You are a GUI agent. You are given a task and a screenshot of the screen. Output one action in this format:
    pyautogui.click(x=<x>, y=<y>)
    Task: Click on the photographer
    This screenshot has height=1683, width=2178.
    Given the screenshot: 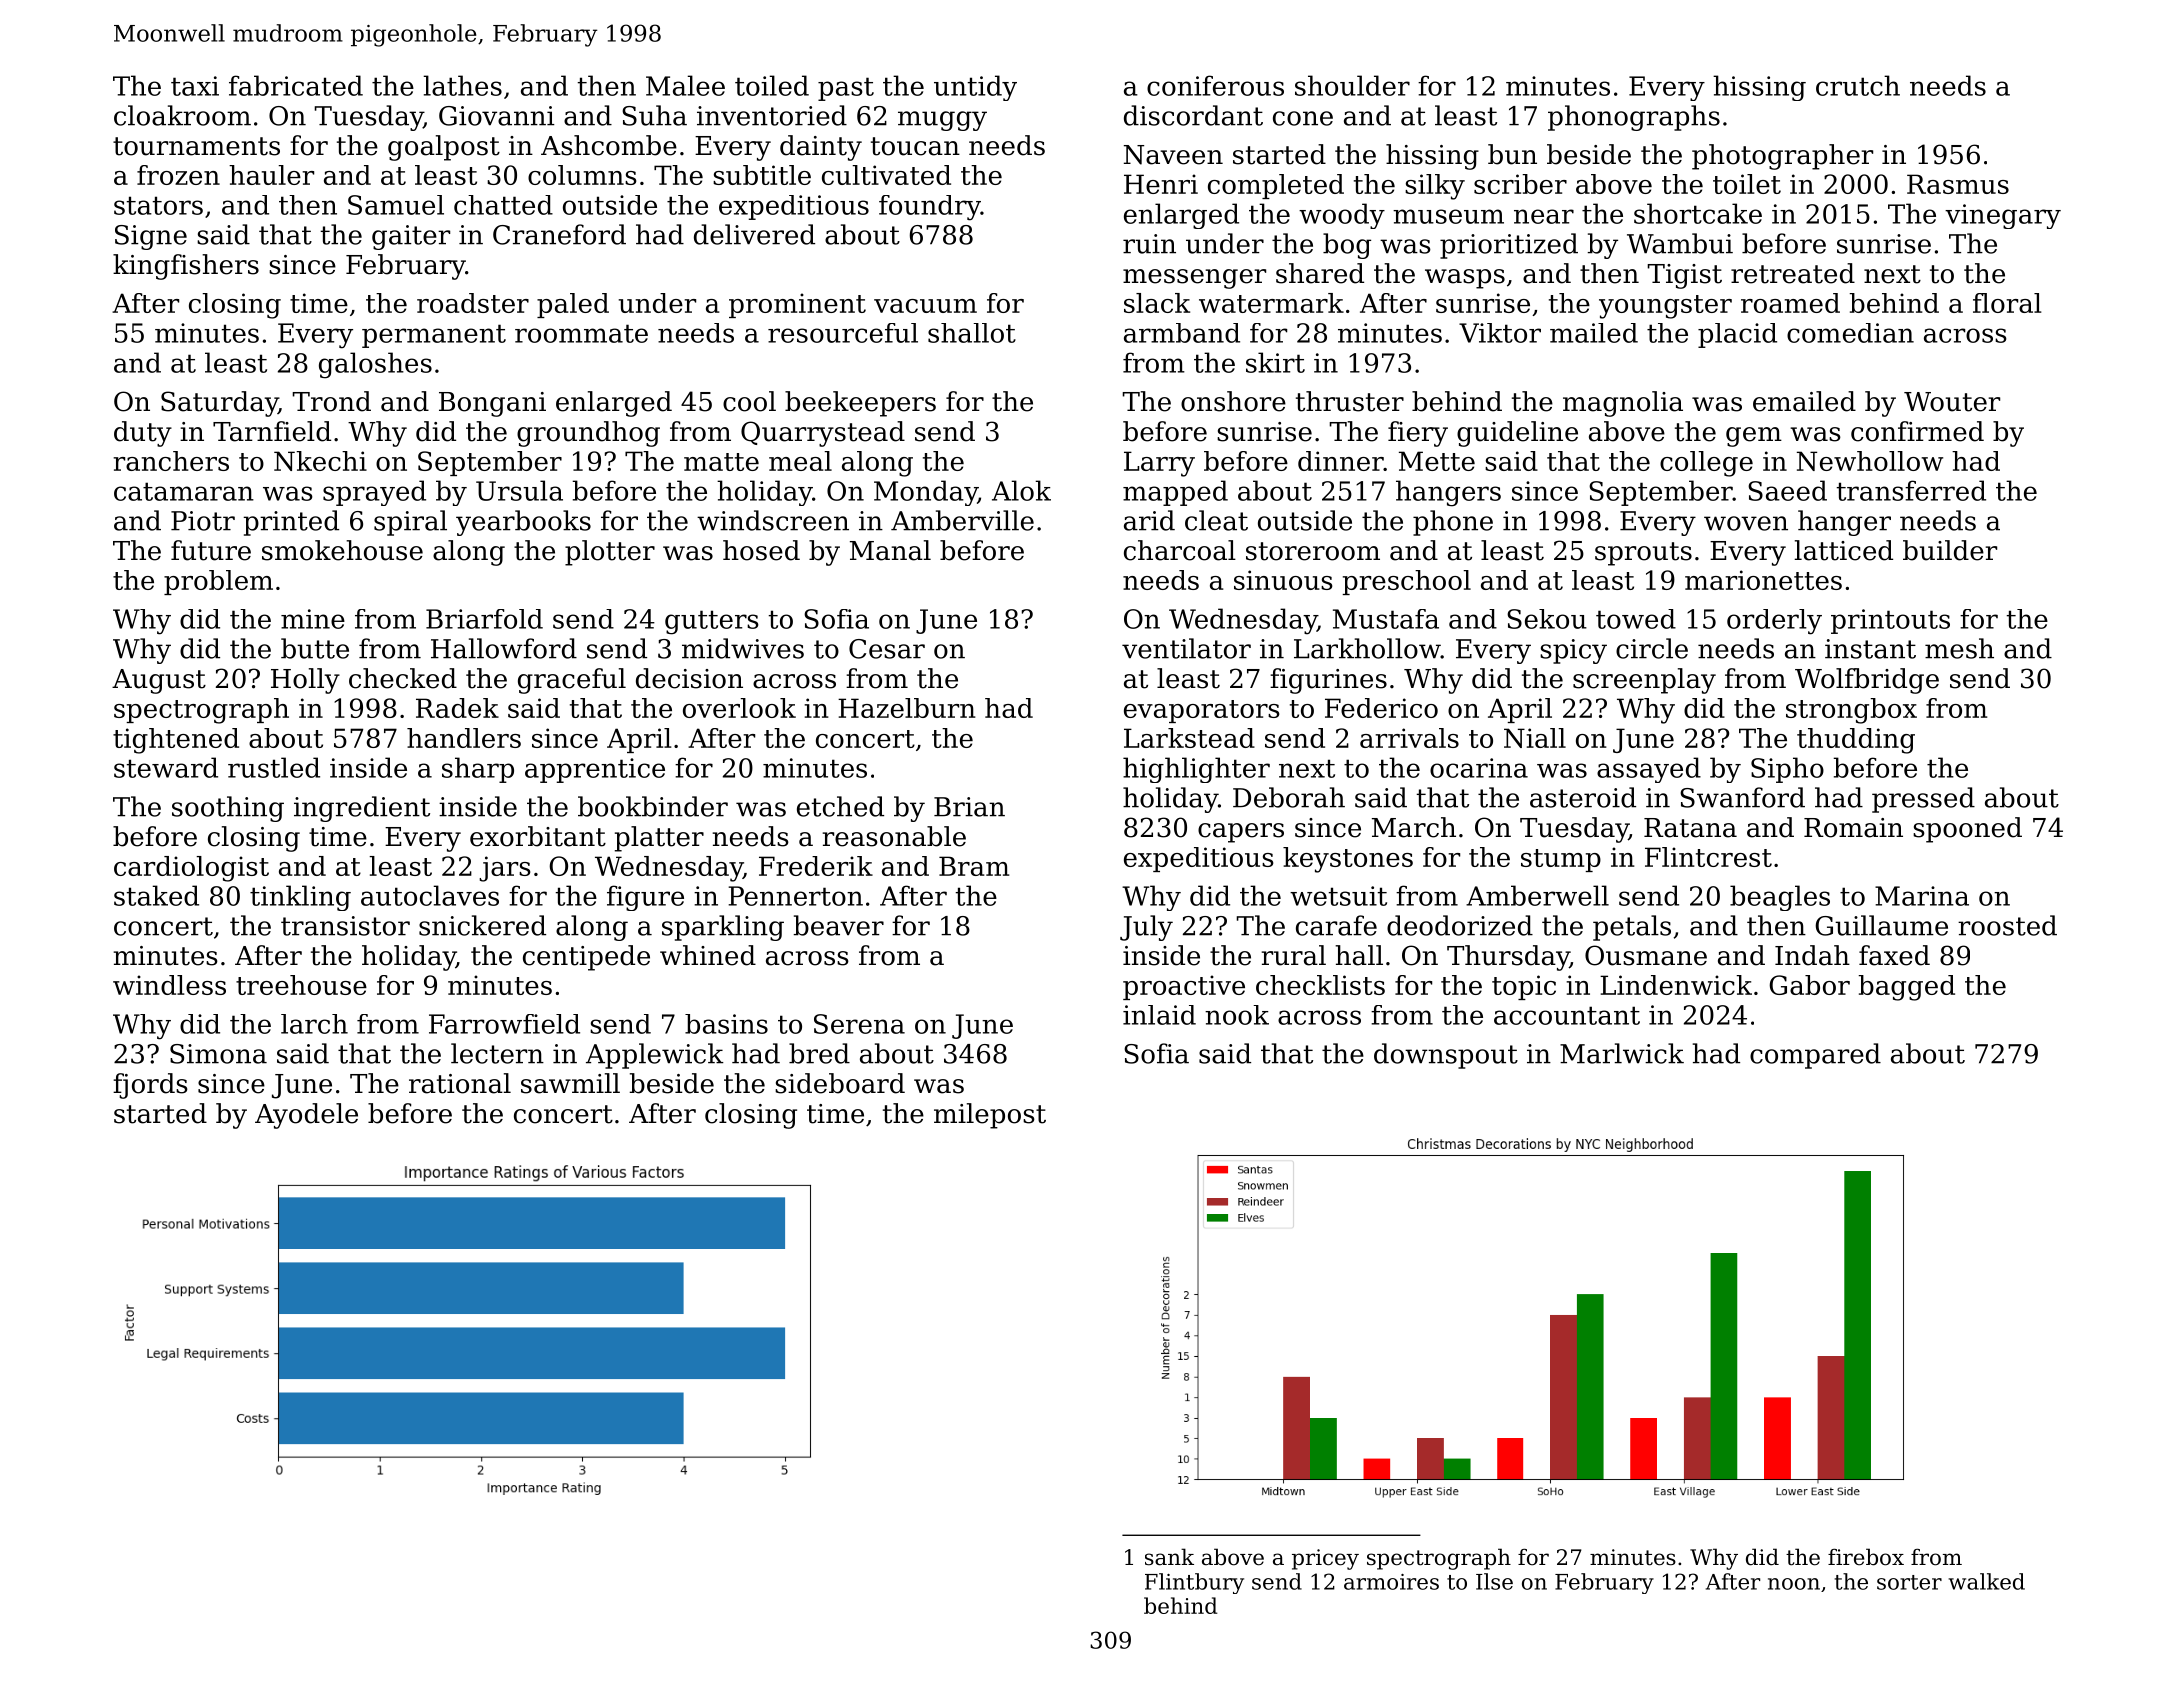 What is the action you would take?
    pyautogui.click(x=1782, y=157)
